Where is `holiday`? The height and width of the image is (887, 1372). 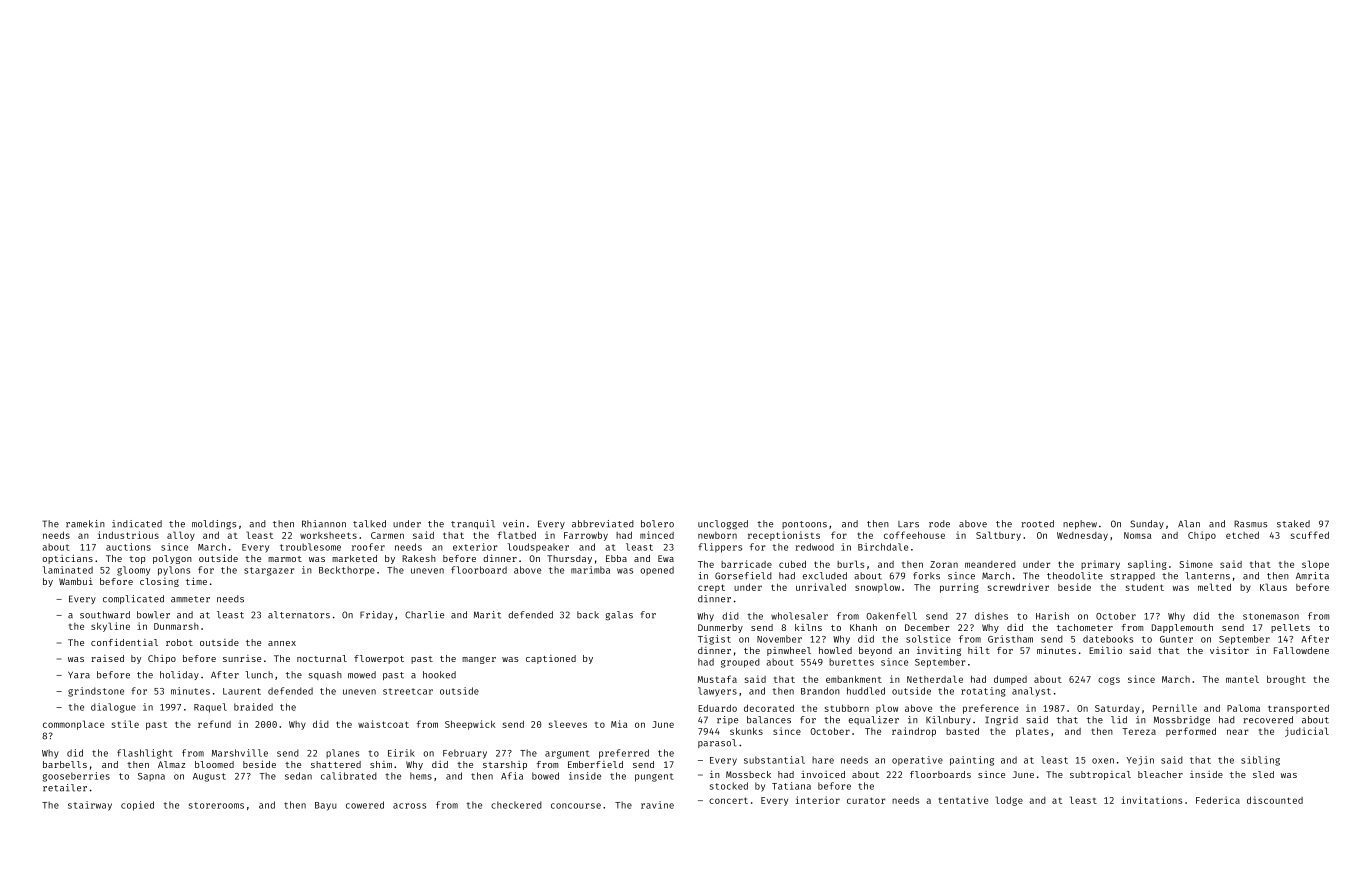
holiday is located at coordinates (179, 675).
